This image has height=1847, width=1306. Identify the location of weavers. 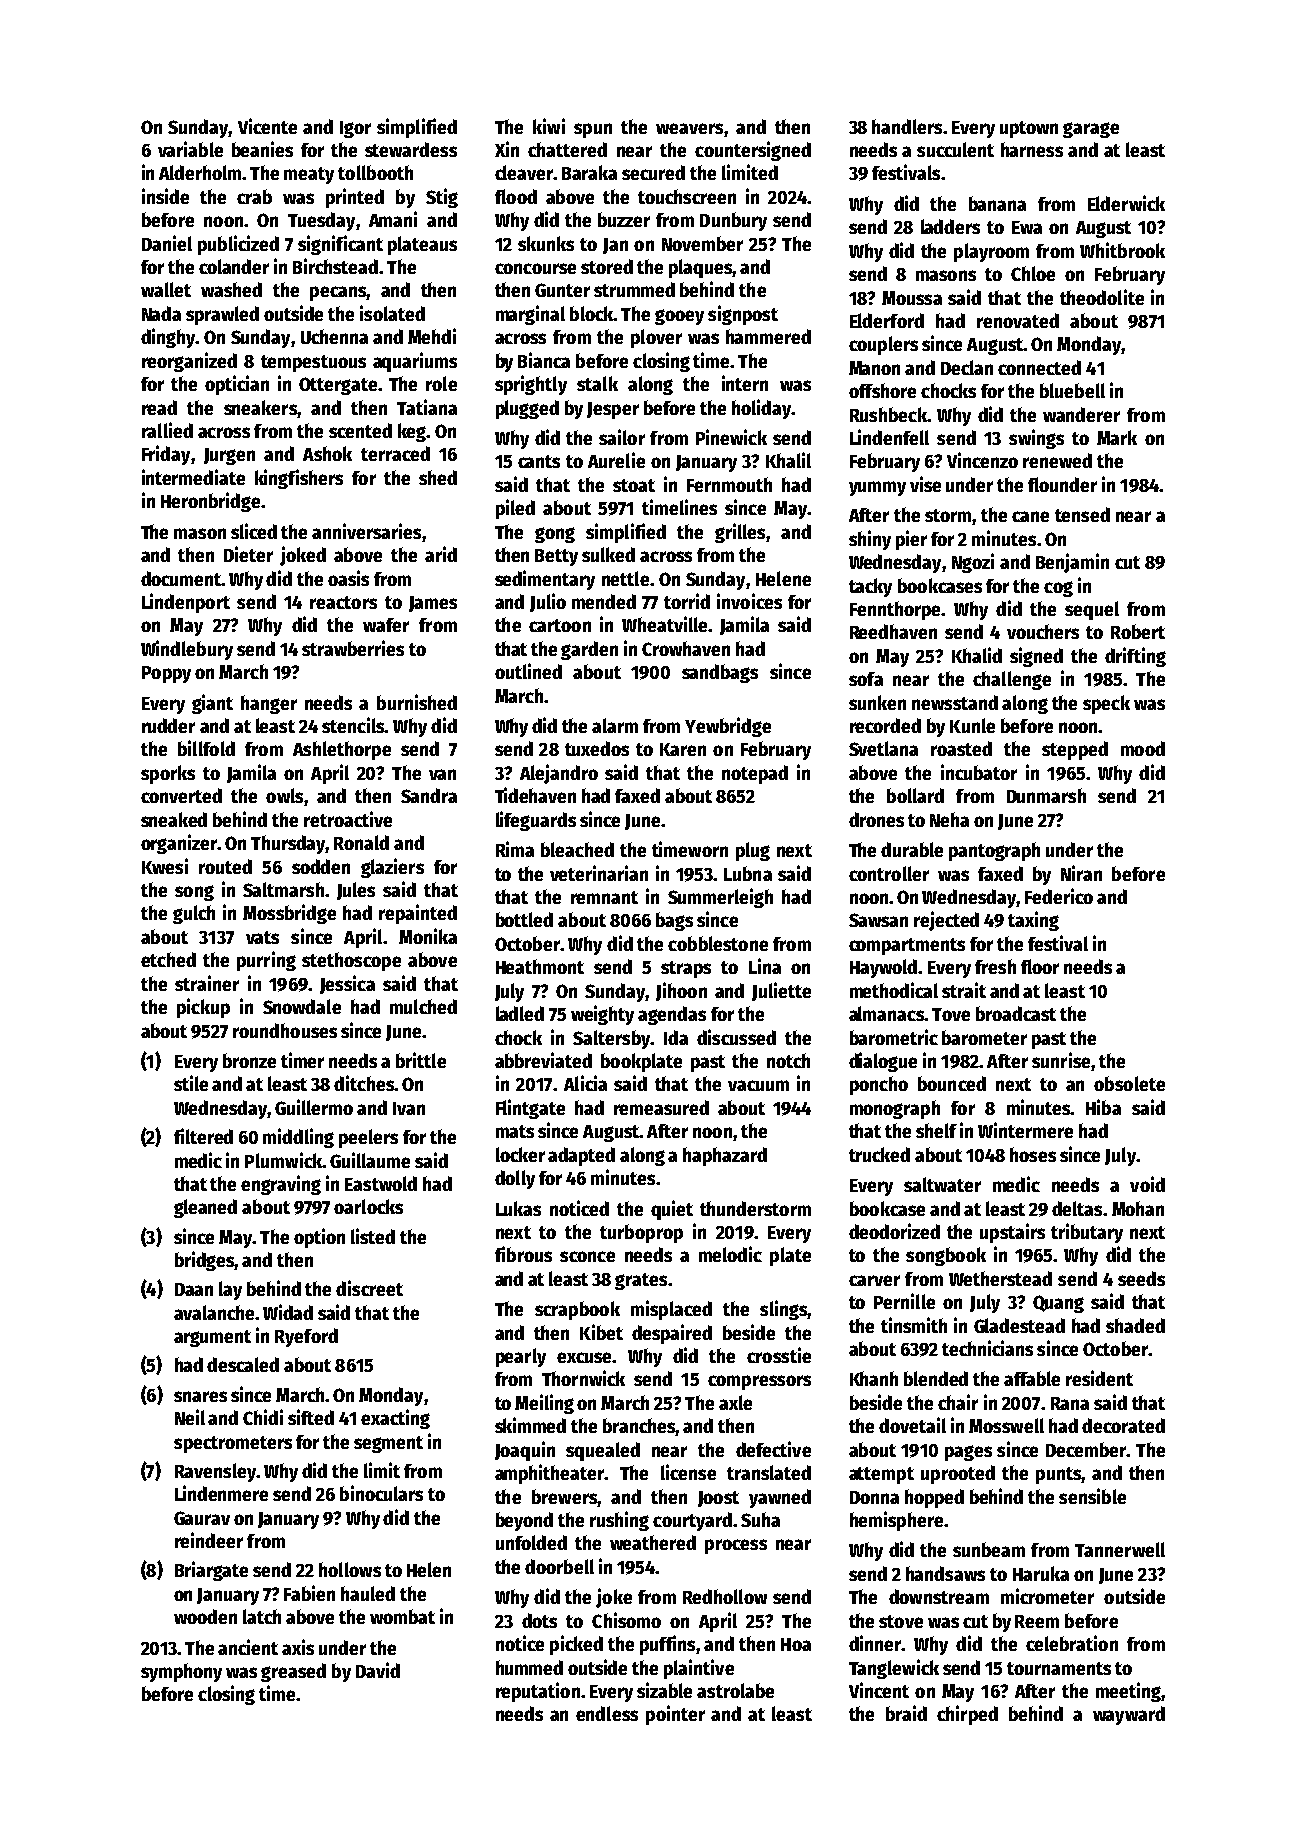
(689, 128).
